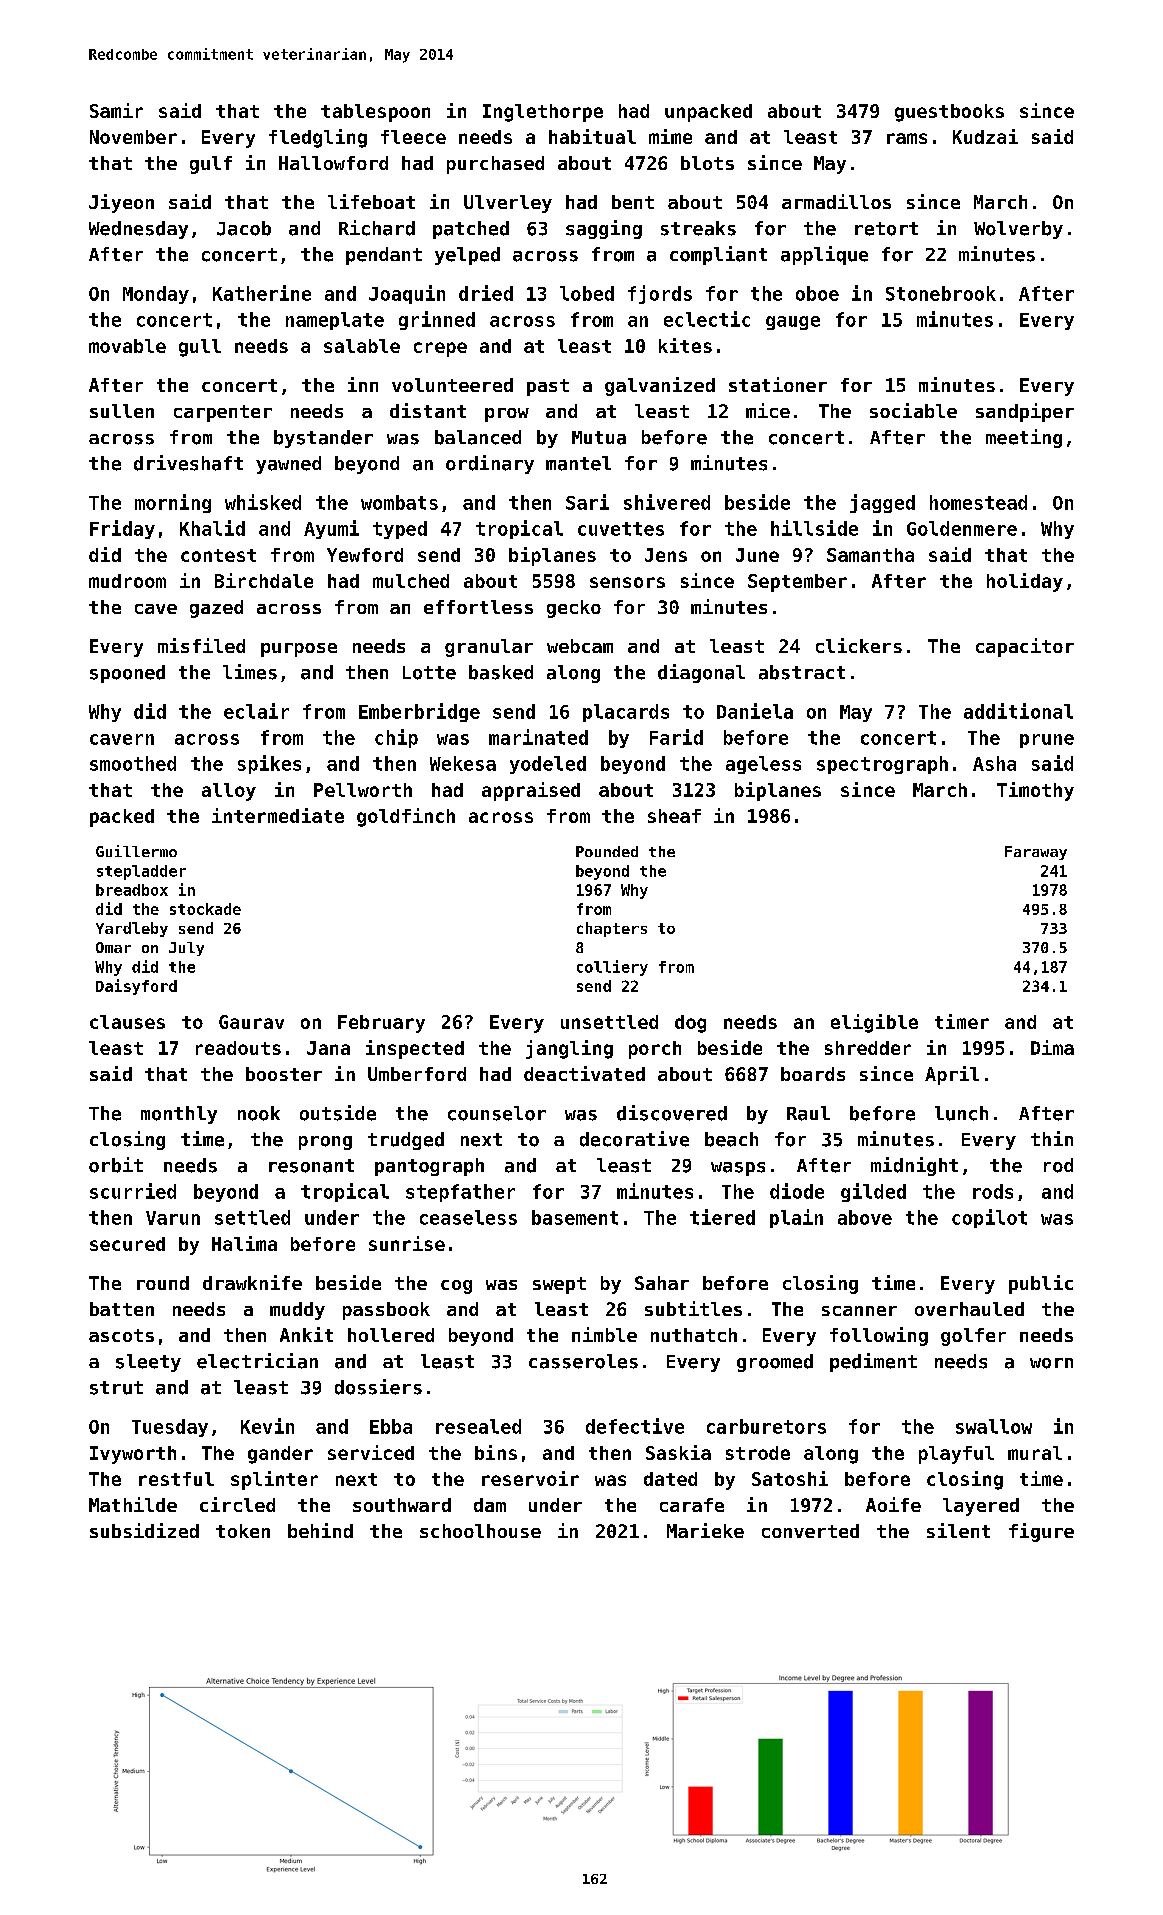 This screenshot has height=1915, width=1163. Describe the element at coordinates (127, 581) in the screenshot. I see `mudroom` at that location.
